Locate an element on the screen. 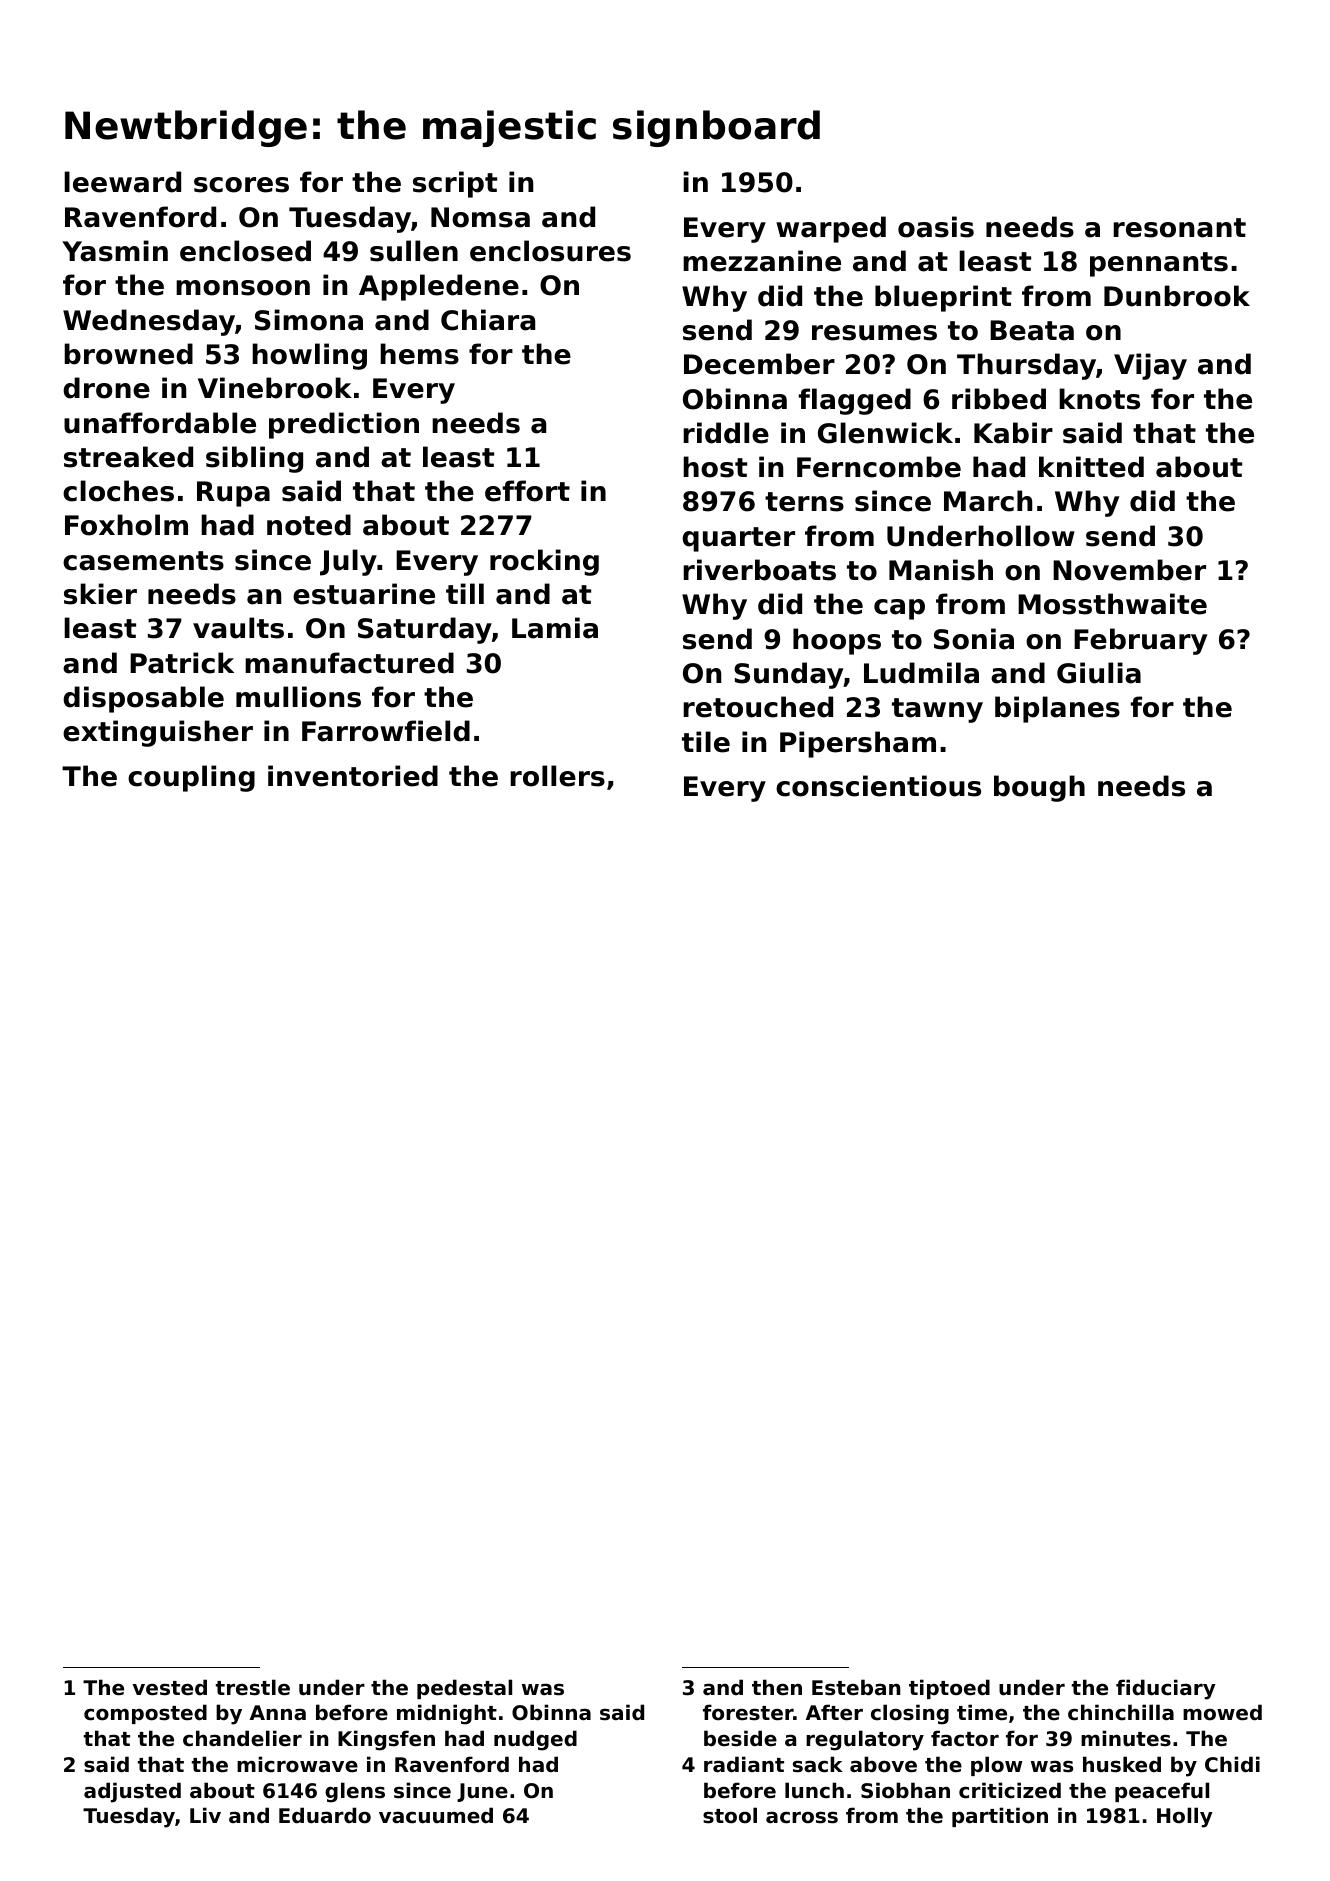 The image size is (1330, 1881). inventoried is located at coordinates (353, 776).
